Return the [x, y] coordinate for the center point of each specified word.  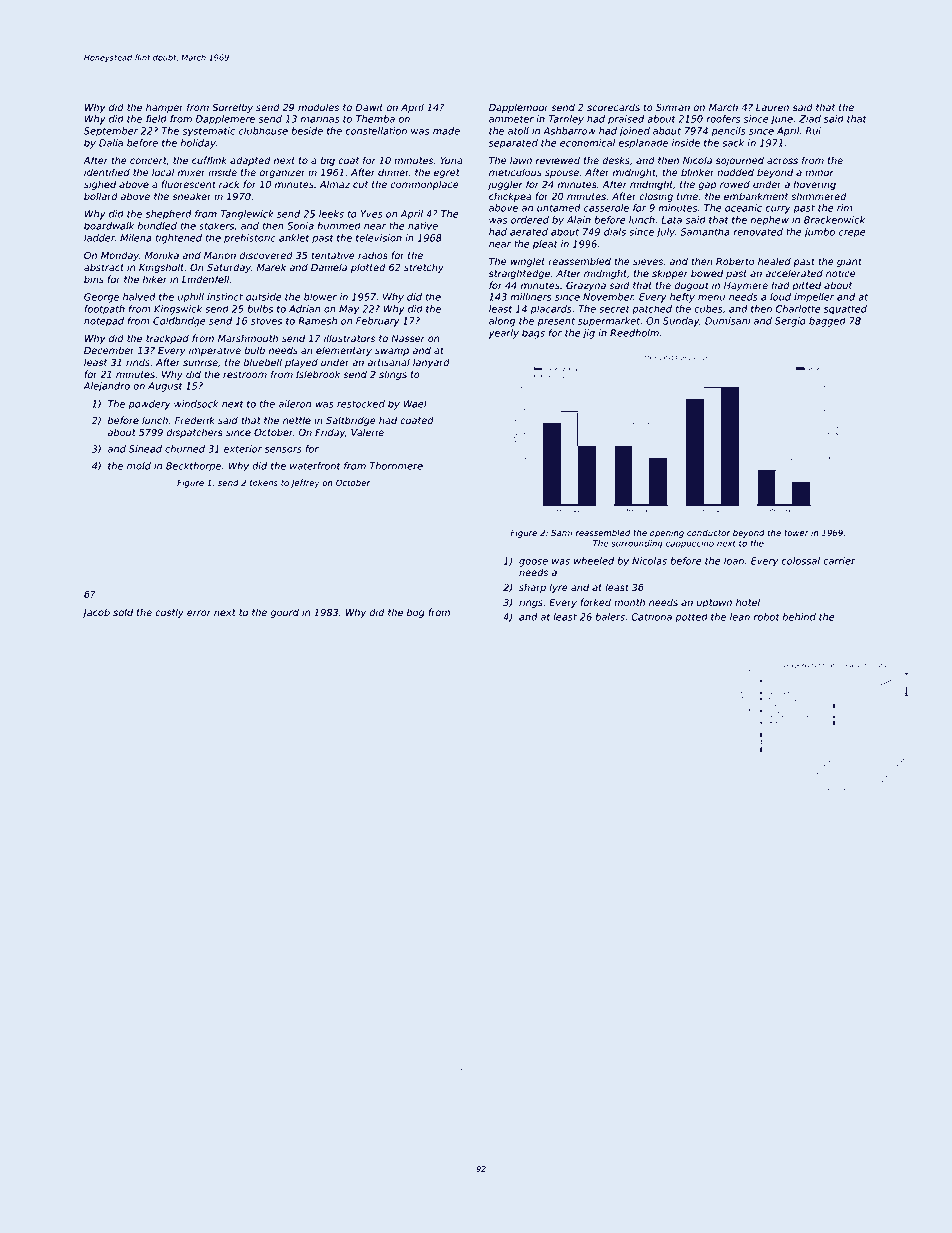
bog [416, 613]
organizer [282, 173]
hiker [155, 279]
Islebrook [318, 374]
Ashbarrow [569, 131]
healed [774, 261]
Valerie [367, 432]
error [199, 613]
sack [733, 143]
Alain [579, 220]
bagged [827, 322]
